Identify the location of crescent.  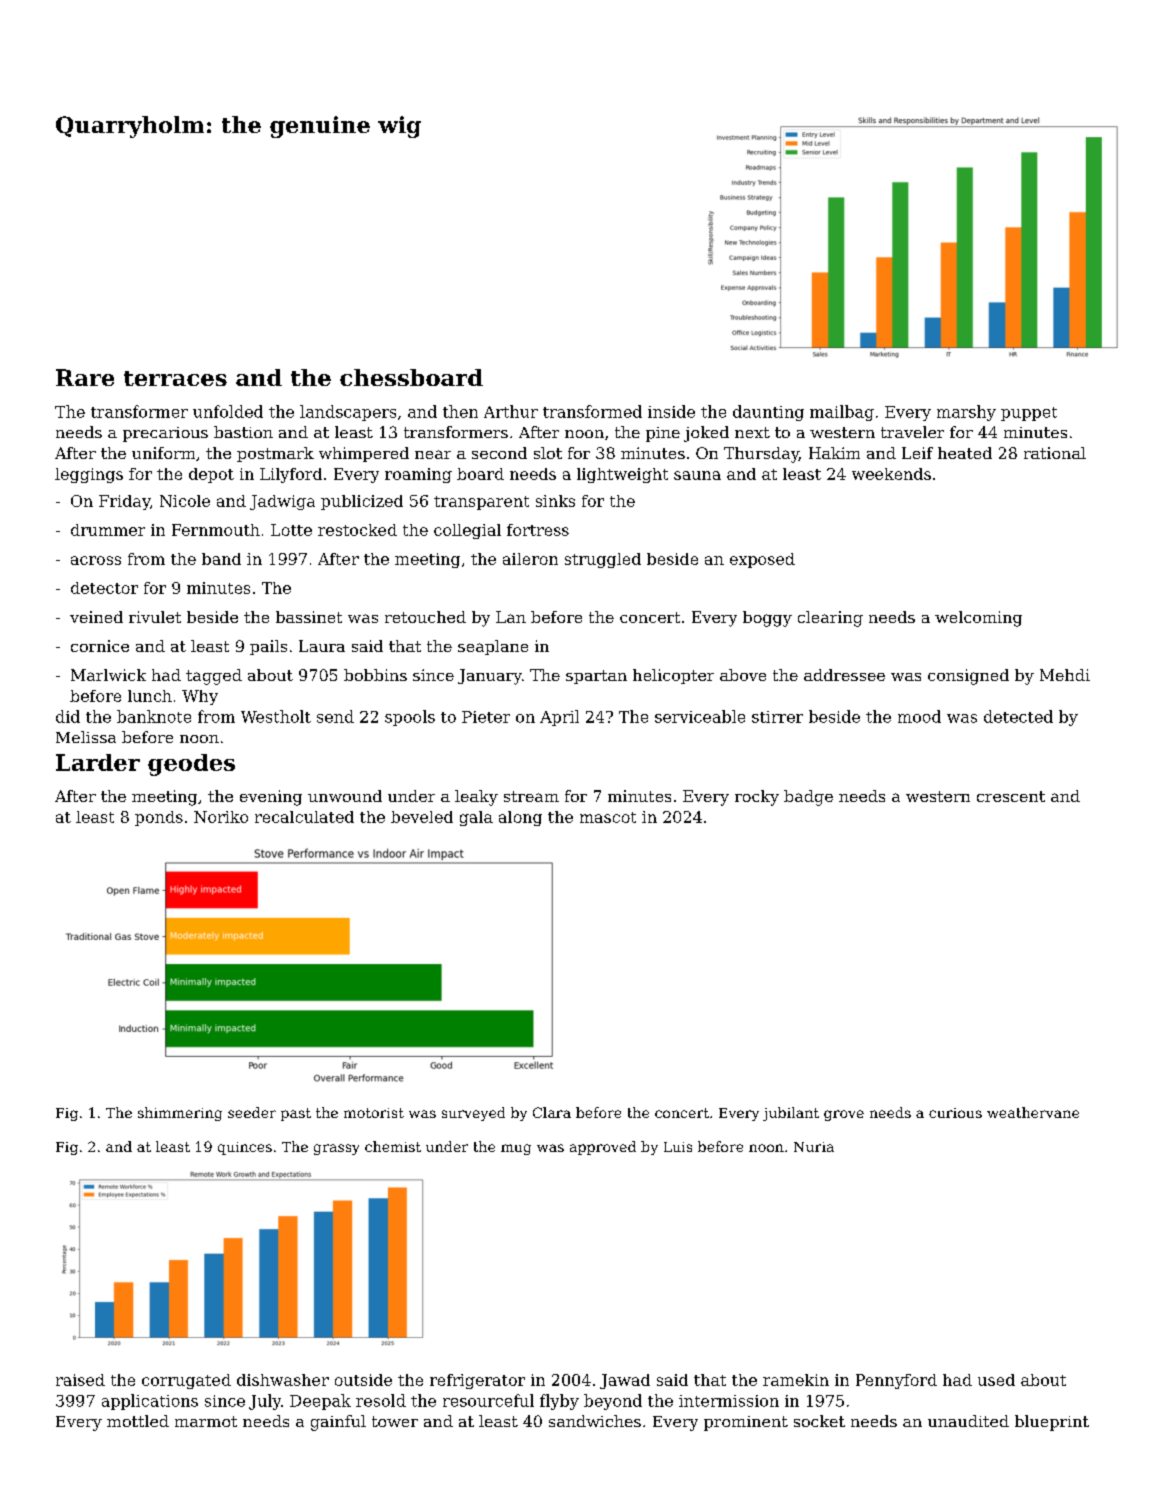
(1011, 796).
